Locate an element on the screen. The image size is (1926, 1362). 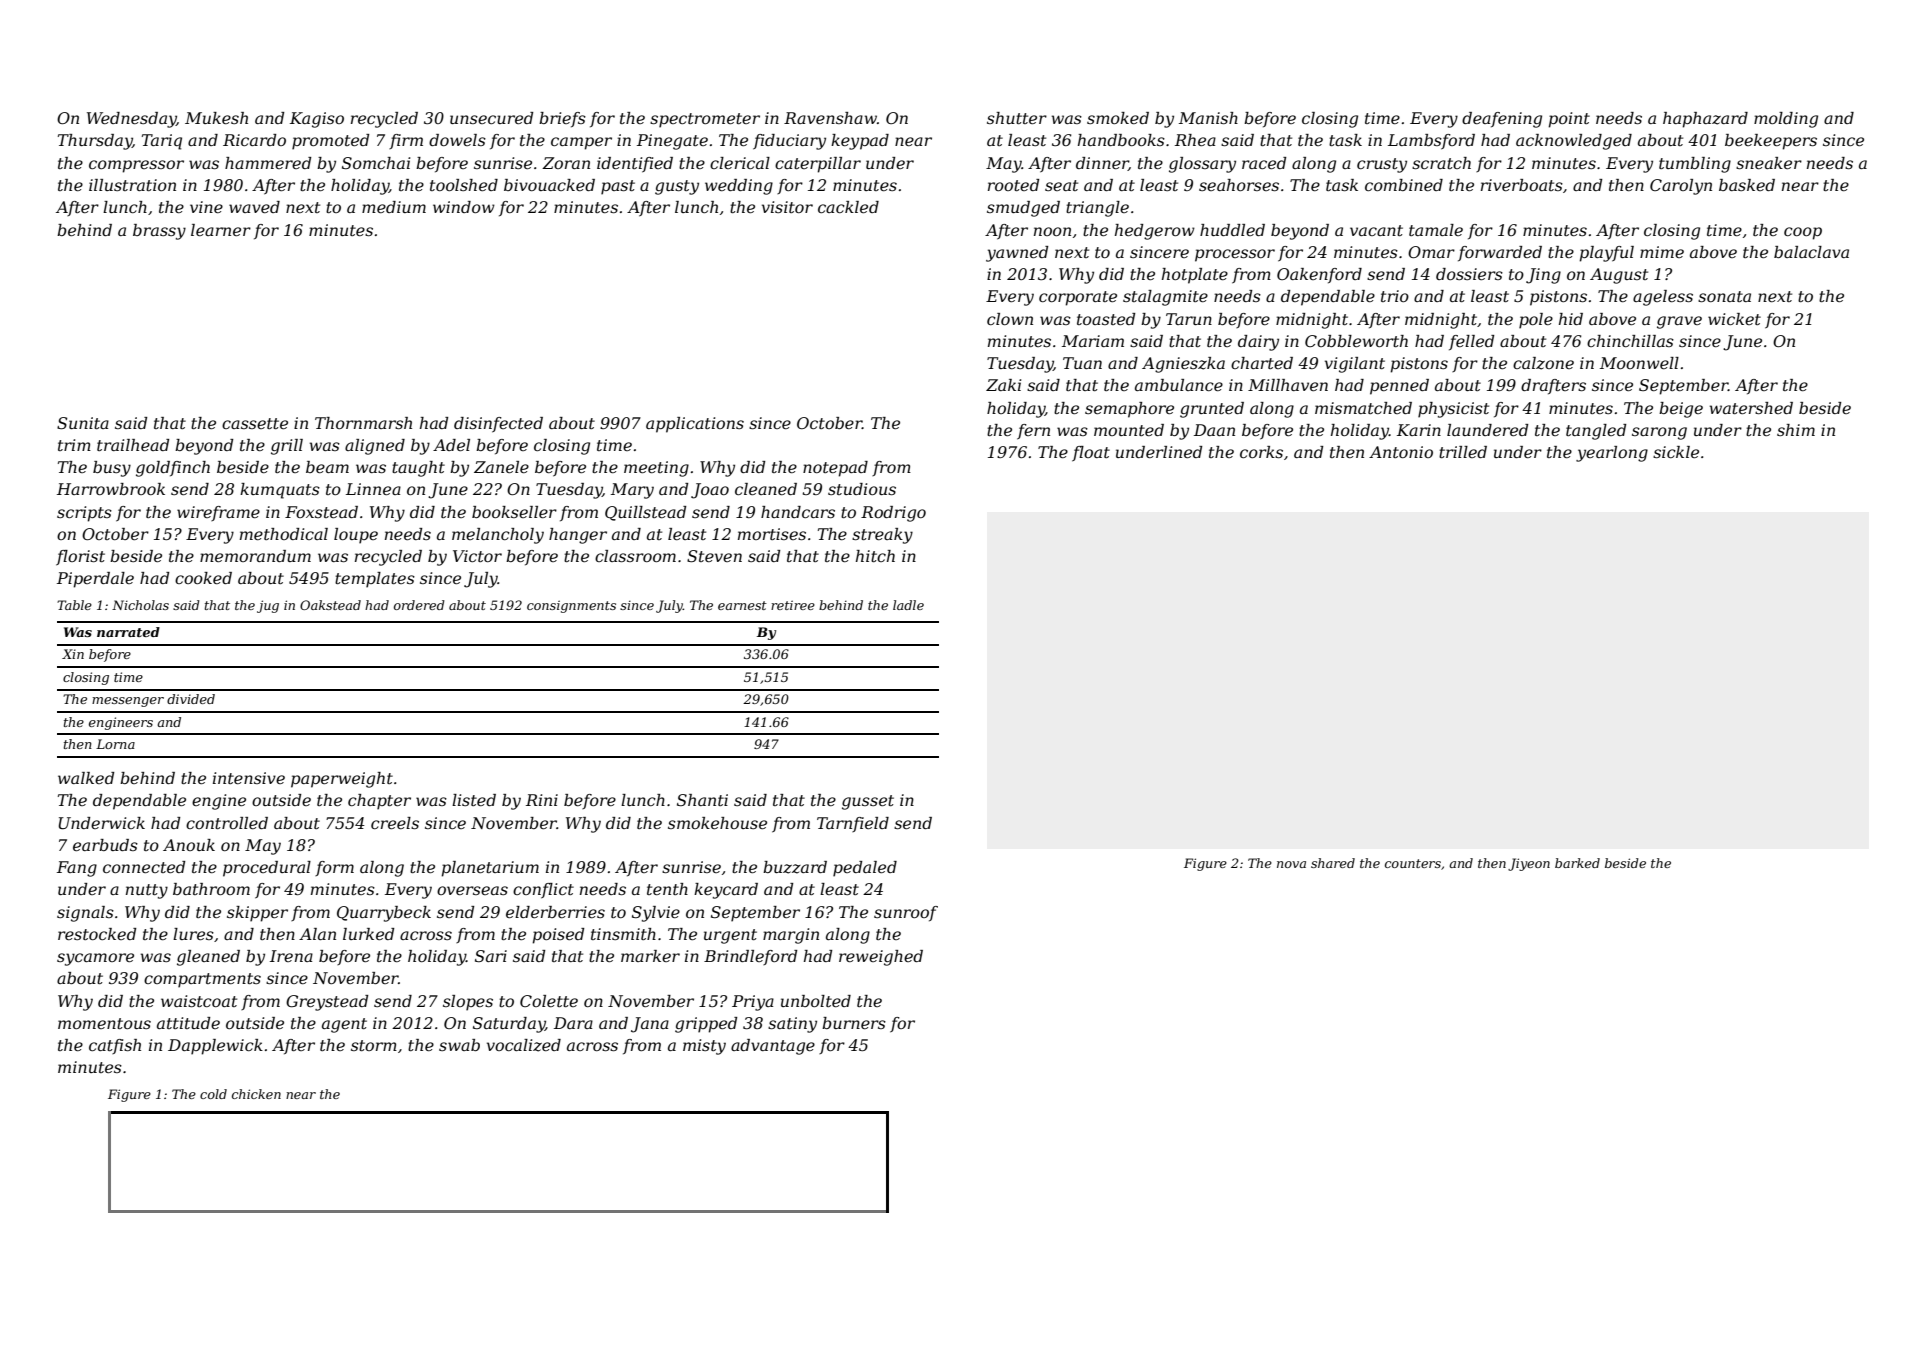
ladle is located at coordinates (908, 605).
